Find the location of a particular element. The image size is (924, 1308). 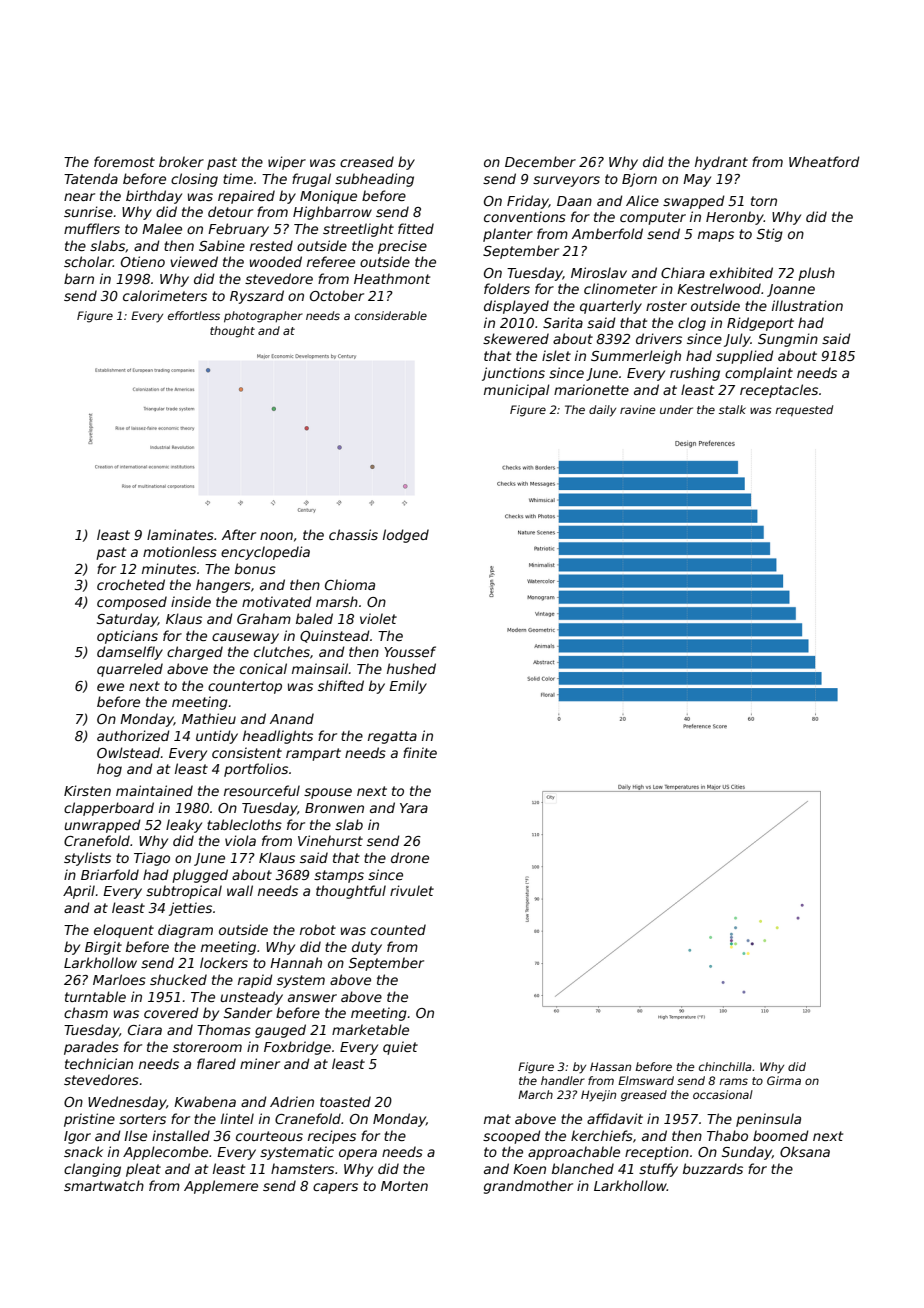

hydrant is located at coordinates (721, 163).
